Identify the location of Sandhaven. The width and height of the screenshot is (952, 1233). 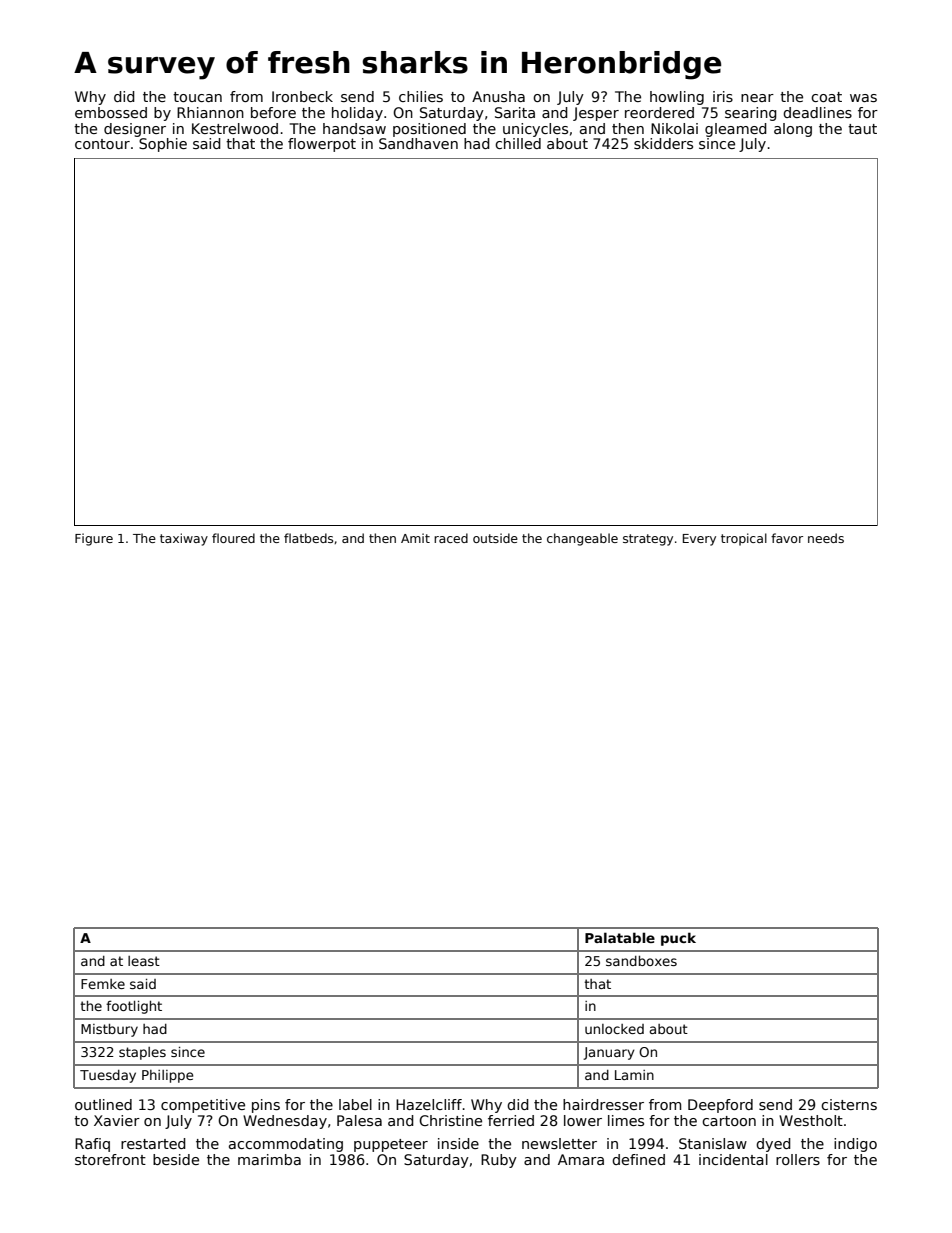
(418, 143).
